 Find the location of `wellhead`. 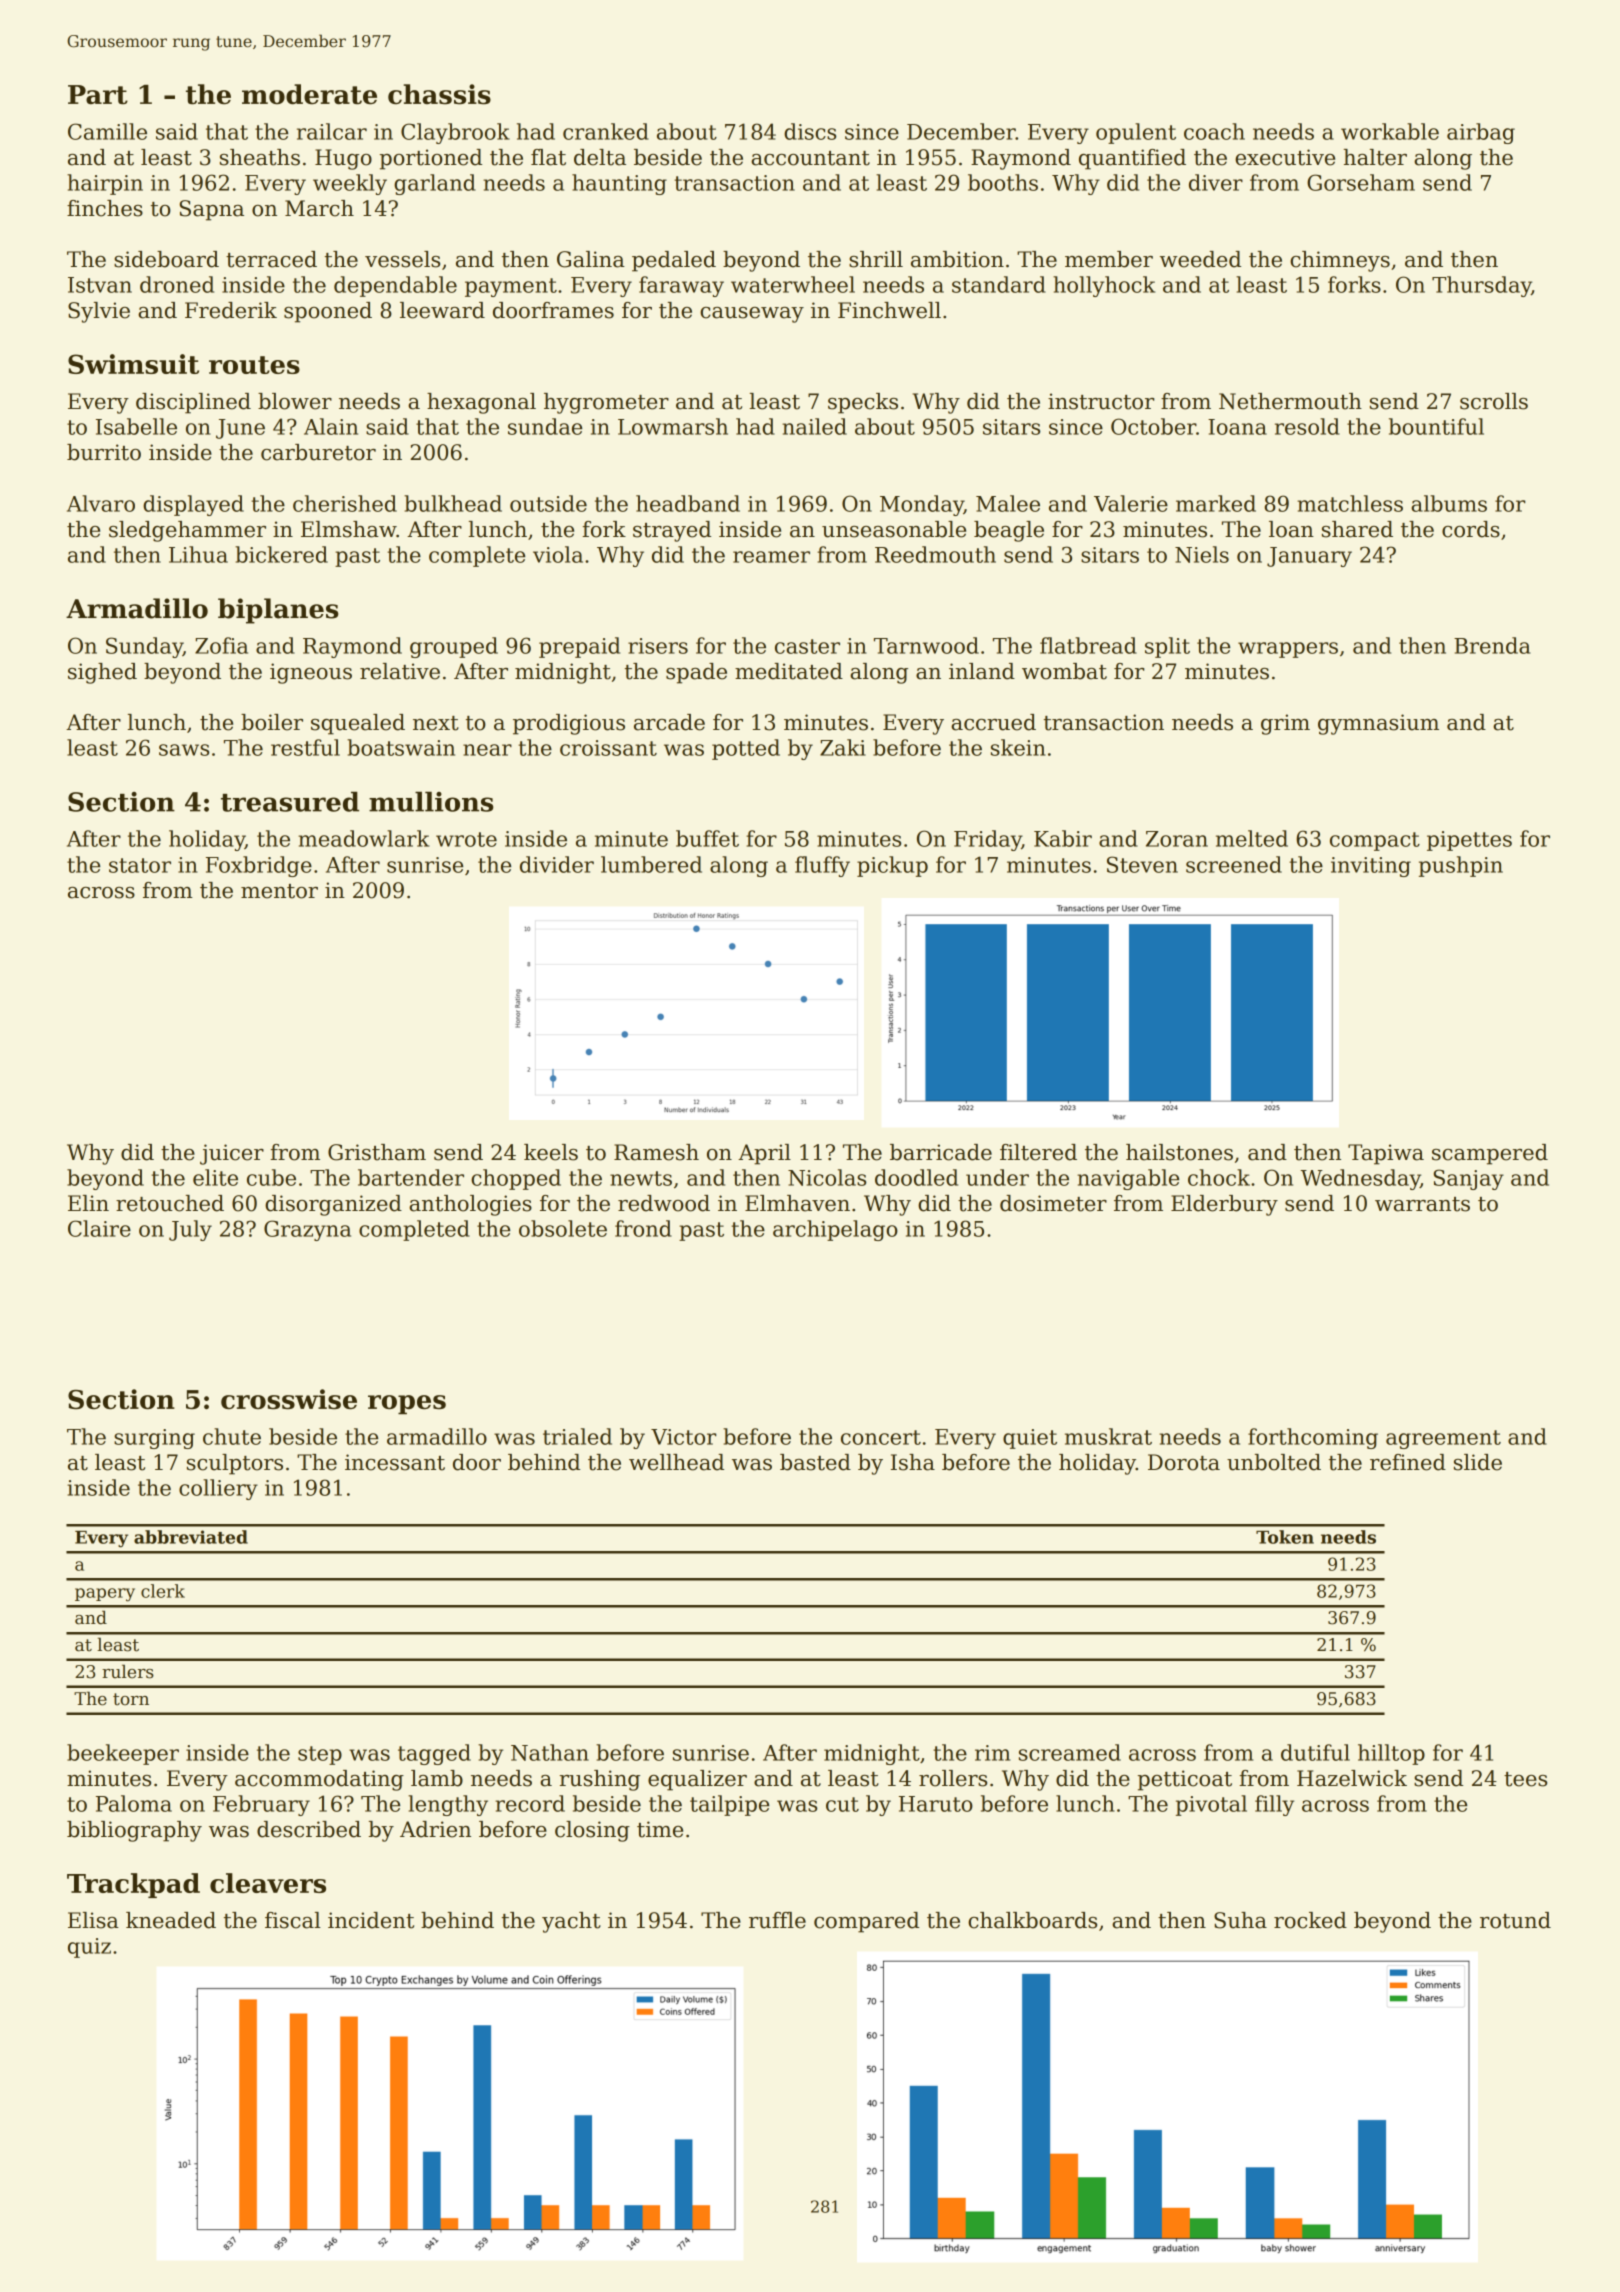

wellhead is located at coordinates (676, 1462).
